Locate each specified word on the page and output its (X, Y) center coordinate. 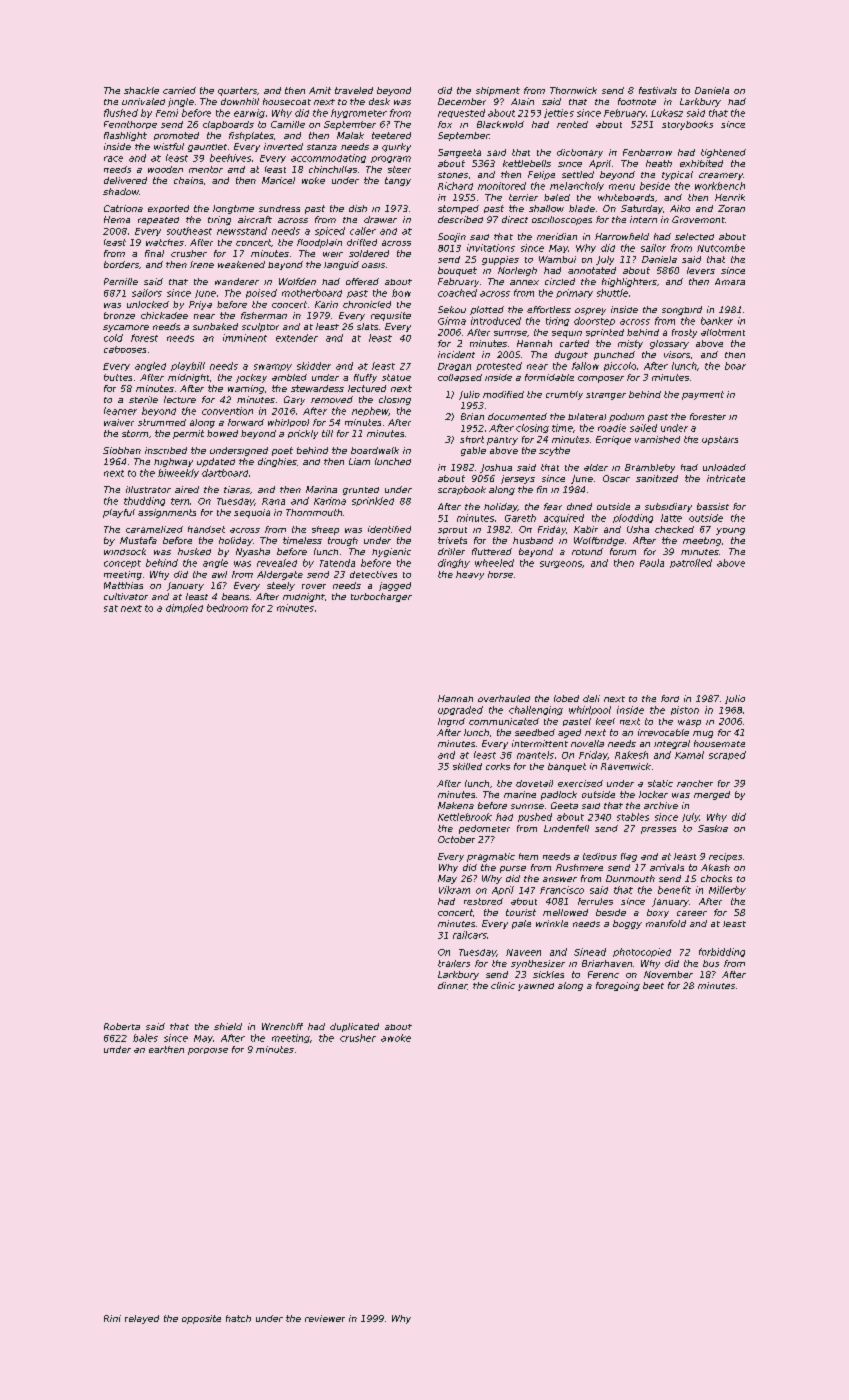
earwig (249, 113)
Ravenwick (626, 766)
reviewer (325, 1318)
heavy (470, 575)
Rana (273, 501)
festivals (658, 90)
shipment (498, 91)
